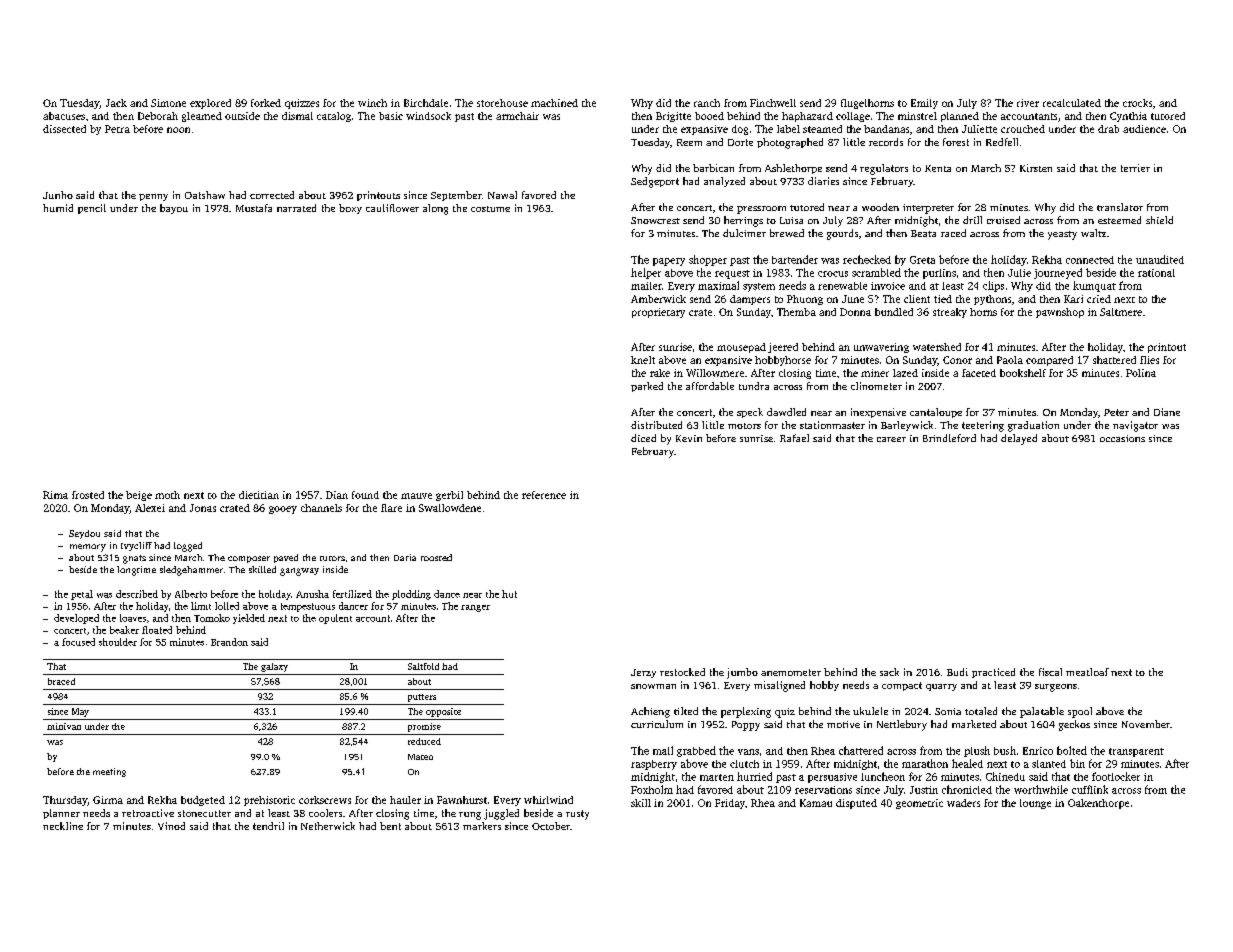 The height and width of the screenshot is (952, 1233). Describe the element at coordinates (707, 103) in the screenshot. I see `ranch` at that location.
